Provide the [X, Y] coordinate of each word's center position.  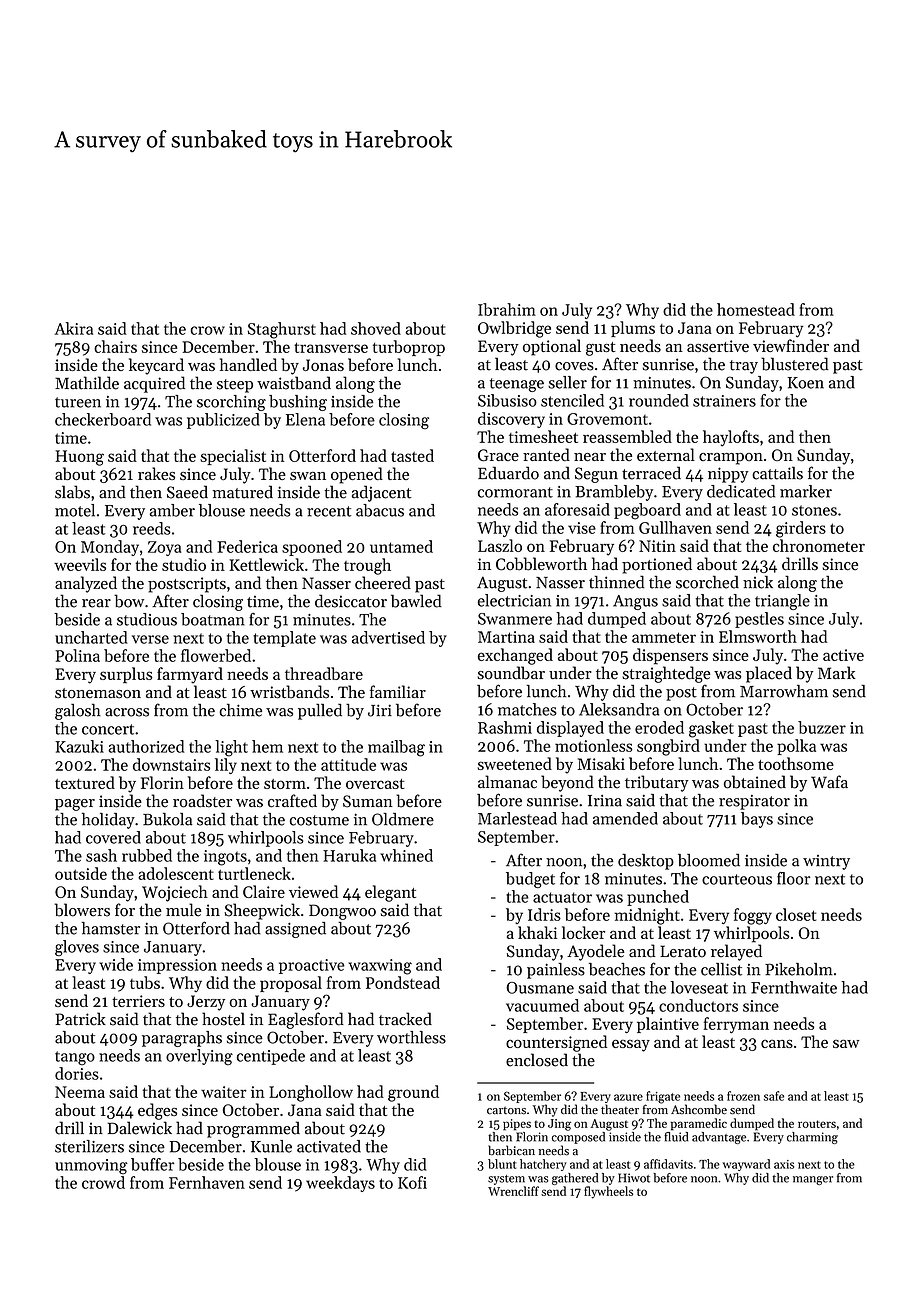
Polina [77, 655]
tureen [78, 402]
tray [744, 367]
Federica [247, 546]
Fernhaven [207, 1182]
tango [75, 1058]
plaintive [668, 1025]
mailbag [396, 748]
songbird [668, 747]
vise [582, 528]
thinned [616, 582]
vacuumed [542, 1005]
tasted [412, 455]
